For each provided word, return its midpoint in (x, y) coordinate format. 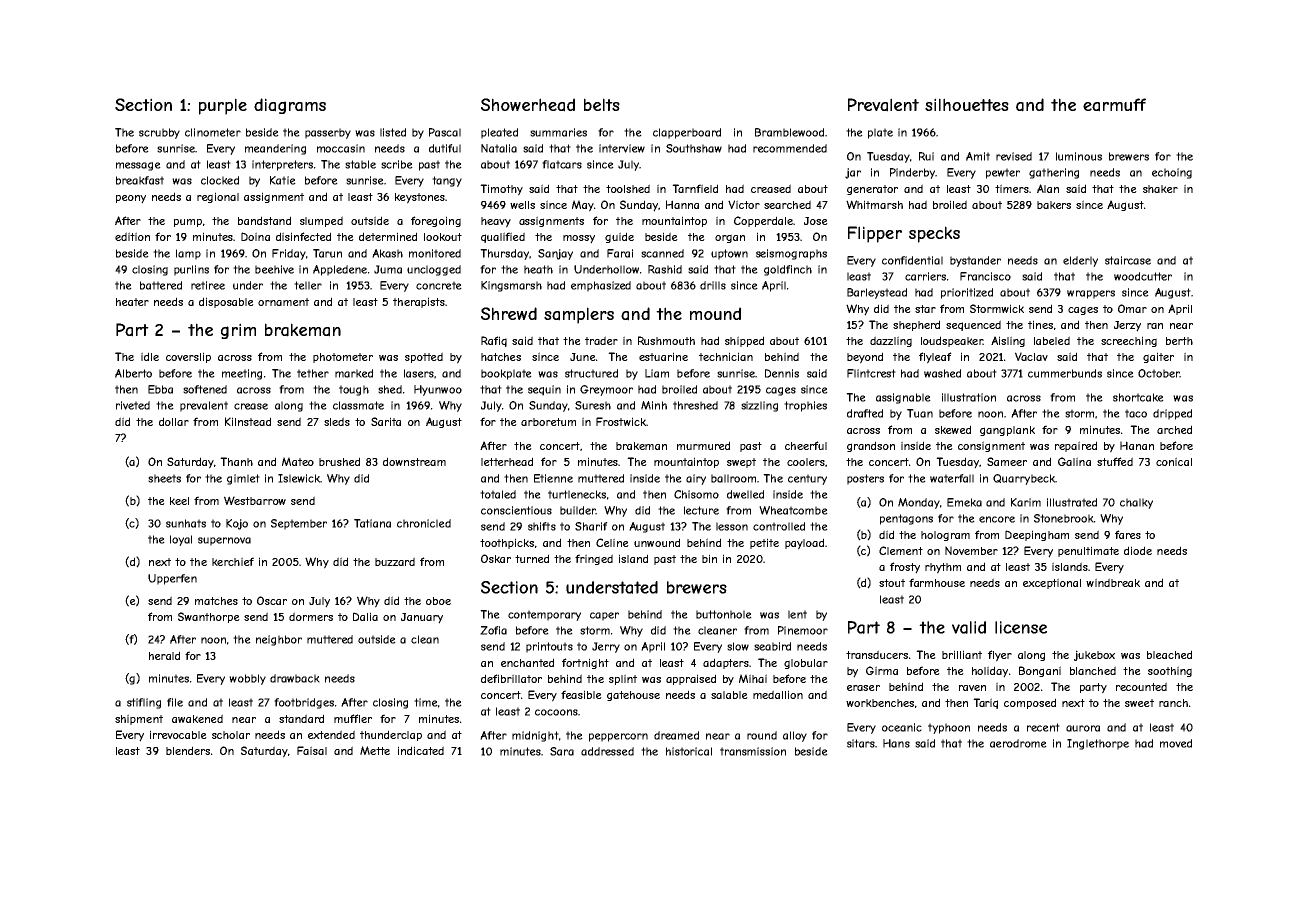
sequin (544, 390)
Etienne (553, 478)
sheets (164, 478)
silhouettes (967, 104)
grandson (871, 446)
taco (1136, 413)
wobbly (247, 679)
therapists (419, 302)
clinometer (213, 132)
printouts (549, 647)
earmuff (1114, 105)
